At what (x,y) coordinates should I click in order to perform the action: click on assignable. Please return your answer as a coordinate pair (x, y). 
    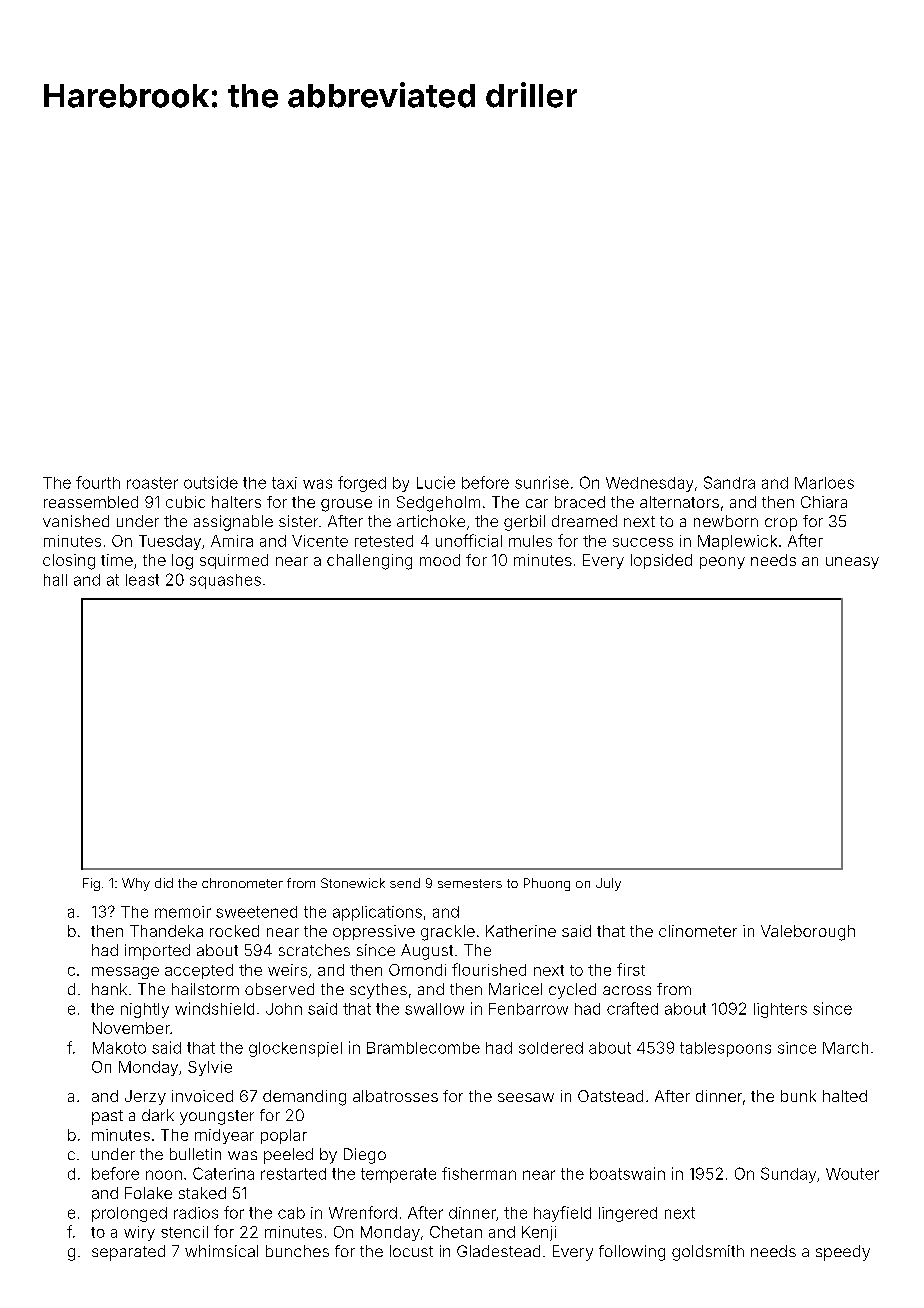
    Looking at the image, I should click on (233, 523).
